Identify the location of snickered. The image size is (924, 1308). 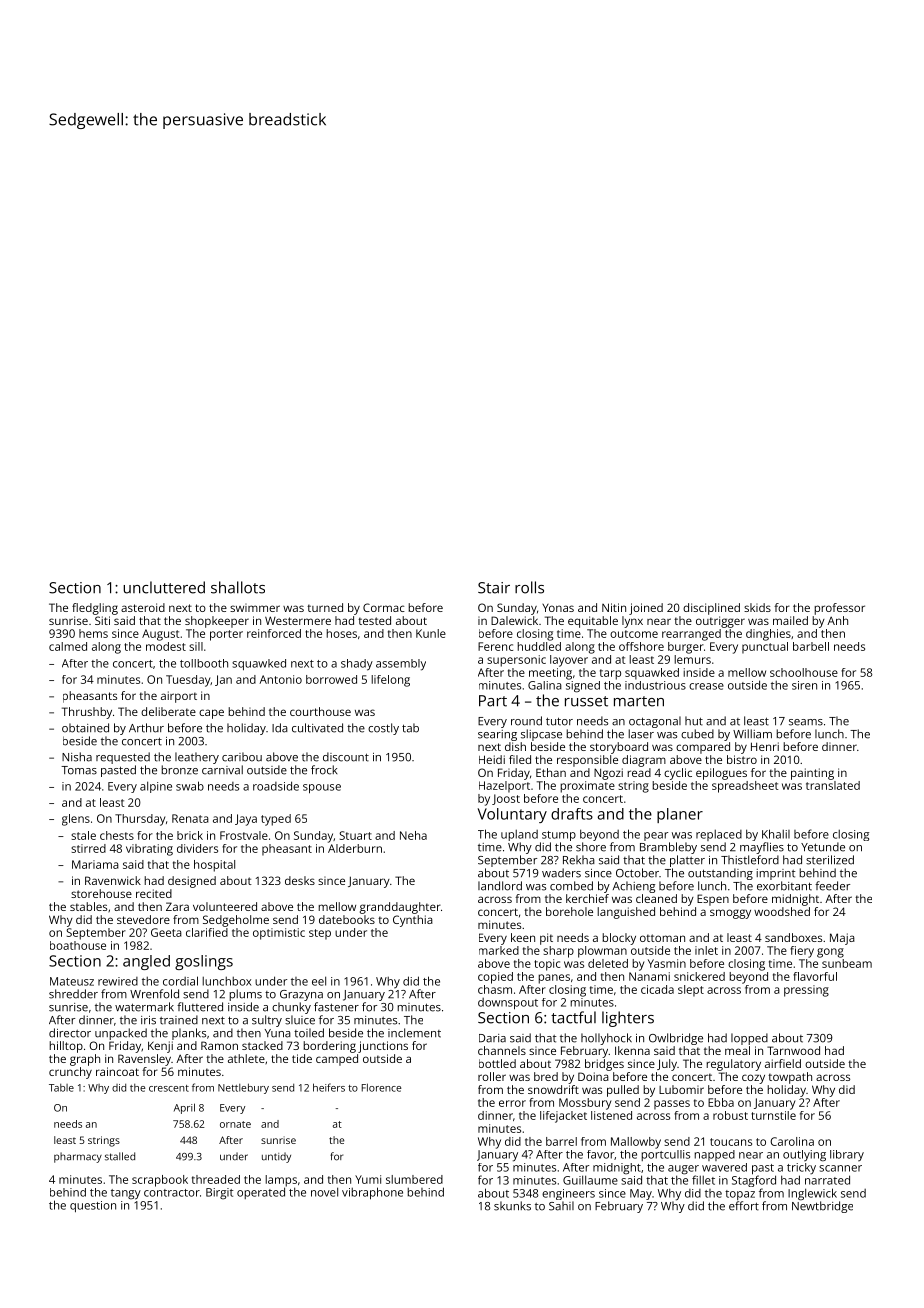
(699, 976).
